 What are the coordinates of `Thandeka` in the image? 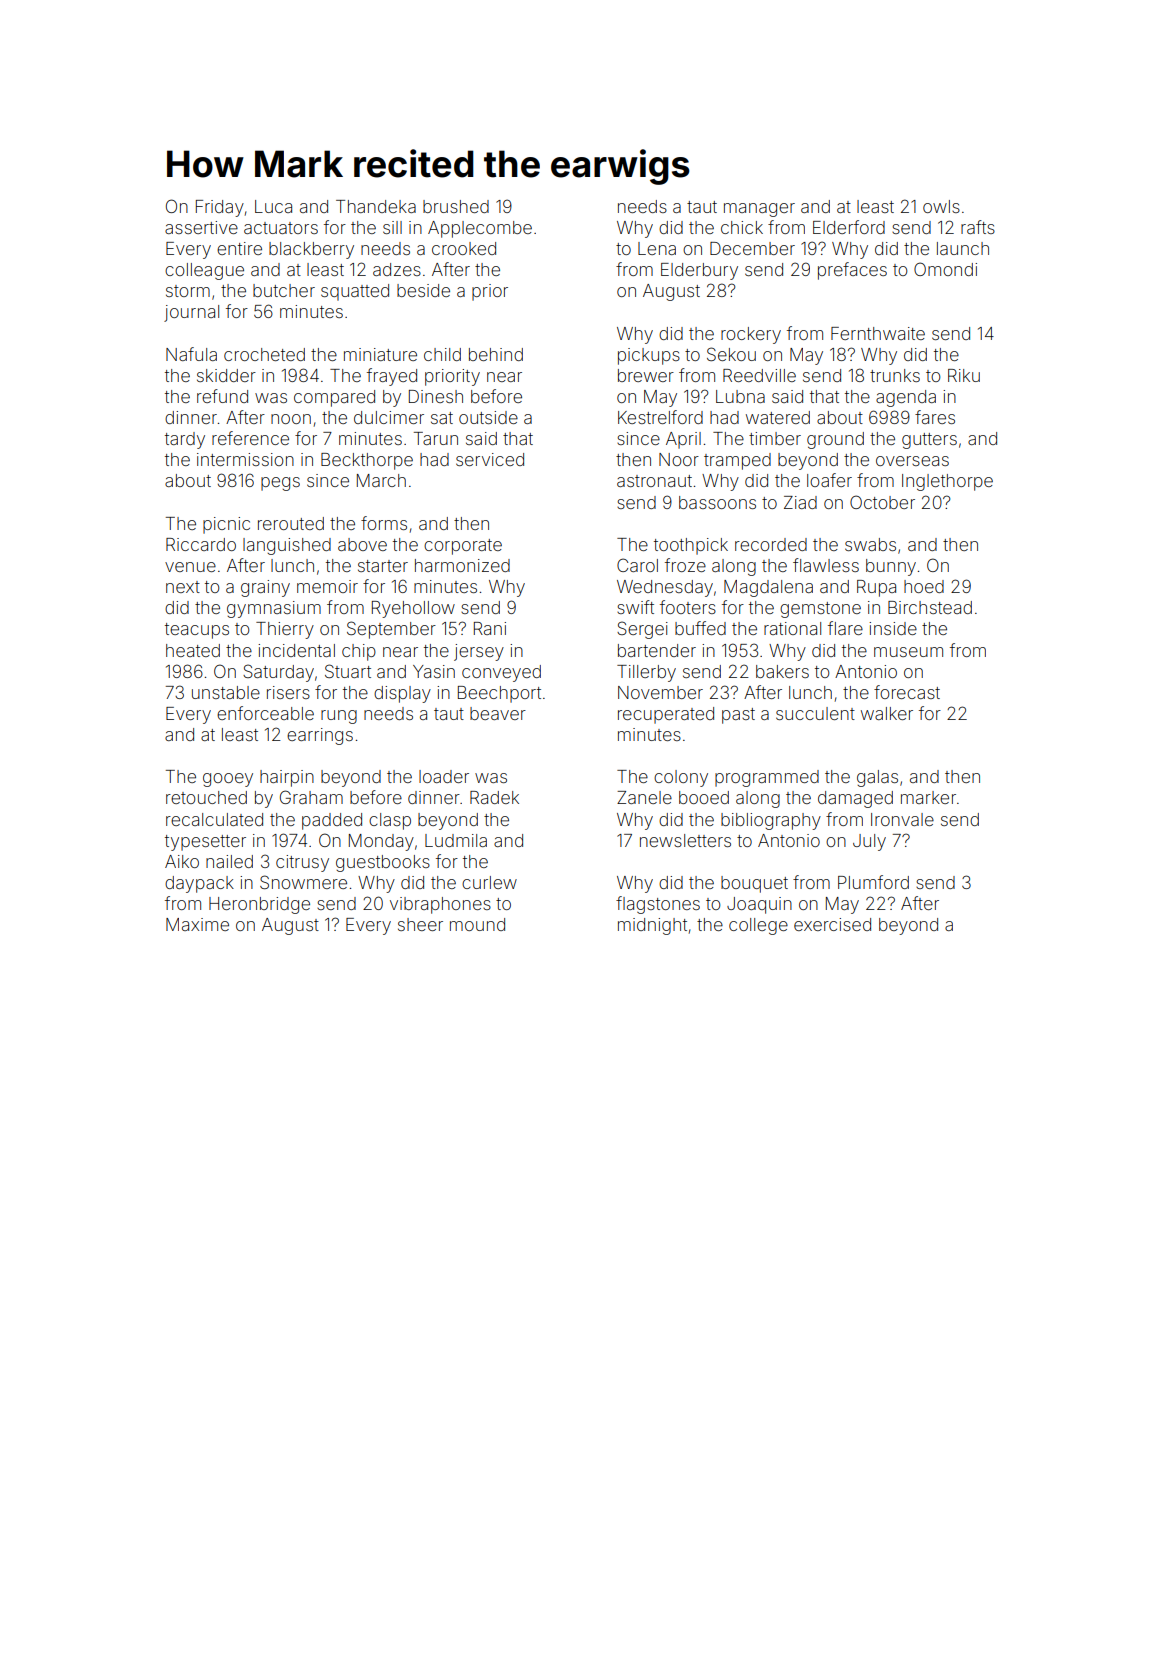 It's located at (376, 206).
